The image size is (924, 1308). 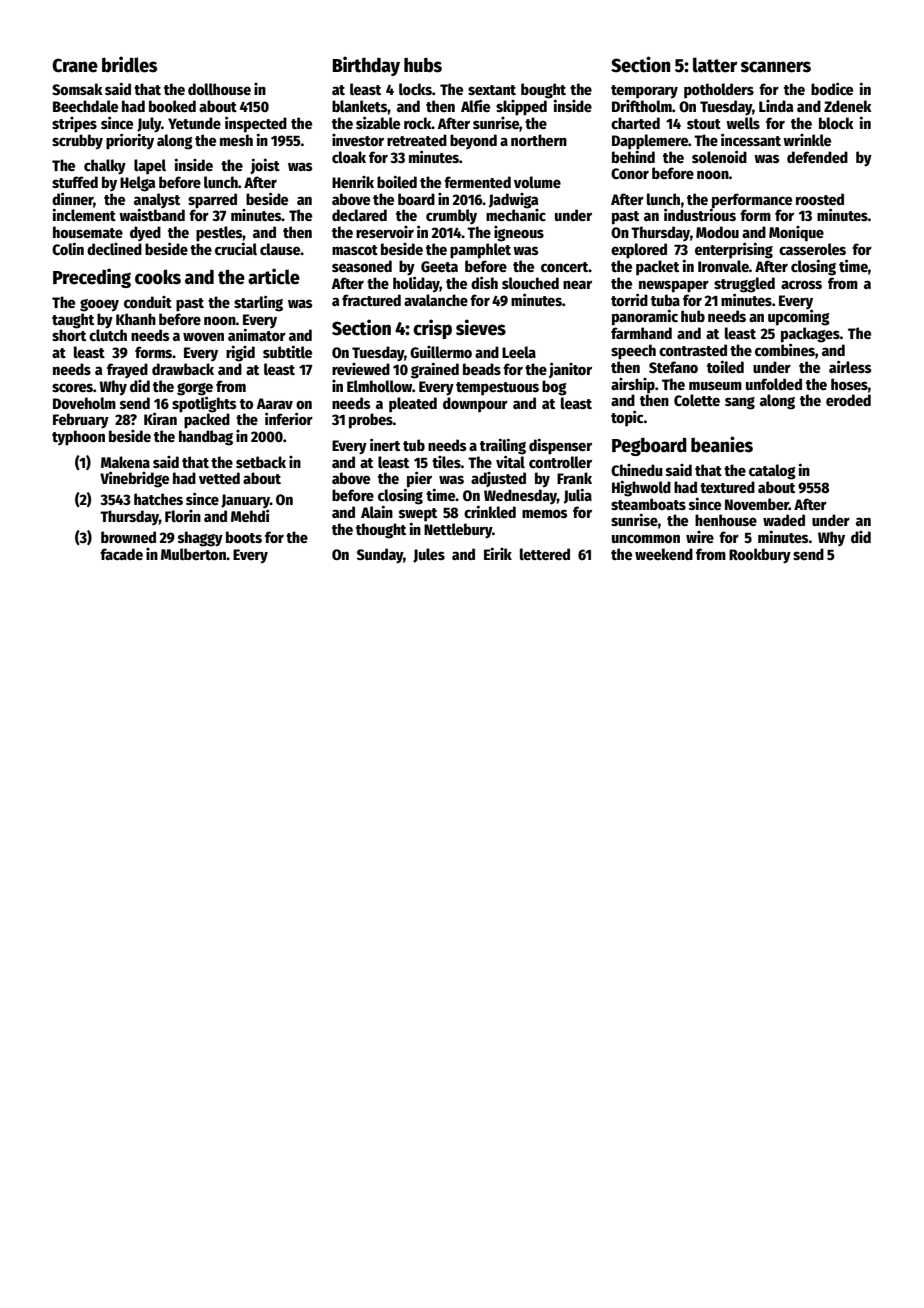 I want to click on cloak, so click(x=349, y=157).
